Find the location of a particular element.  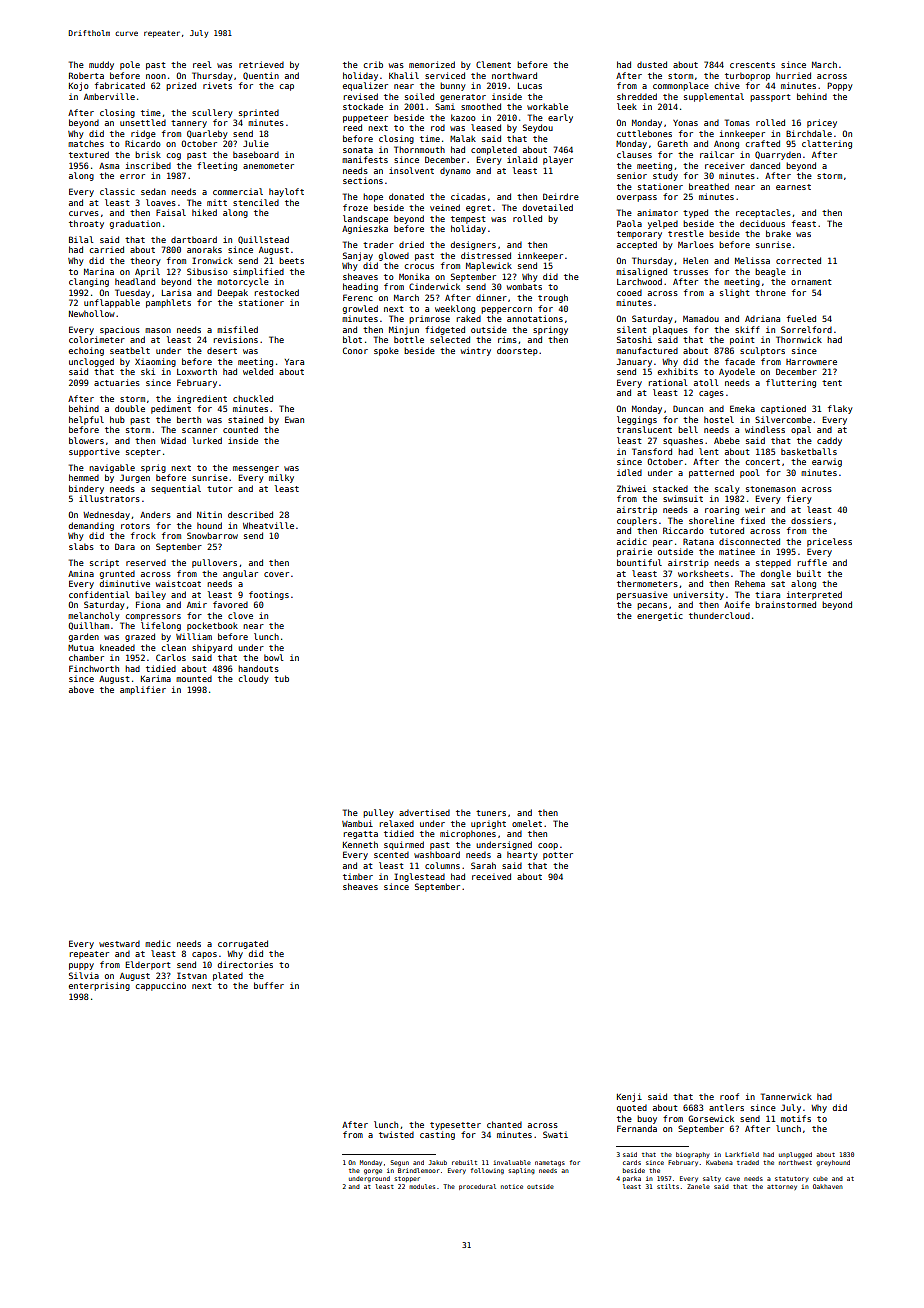

Monika is located at coordinates (414, 276).
